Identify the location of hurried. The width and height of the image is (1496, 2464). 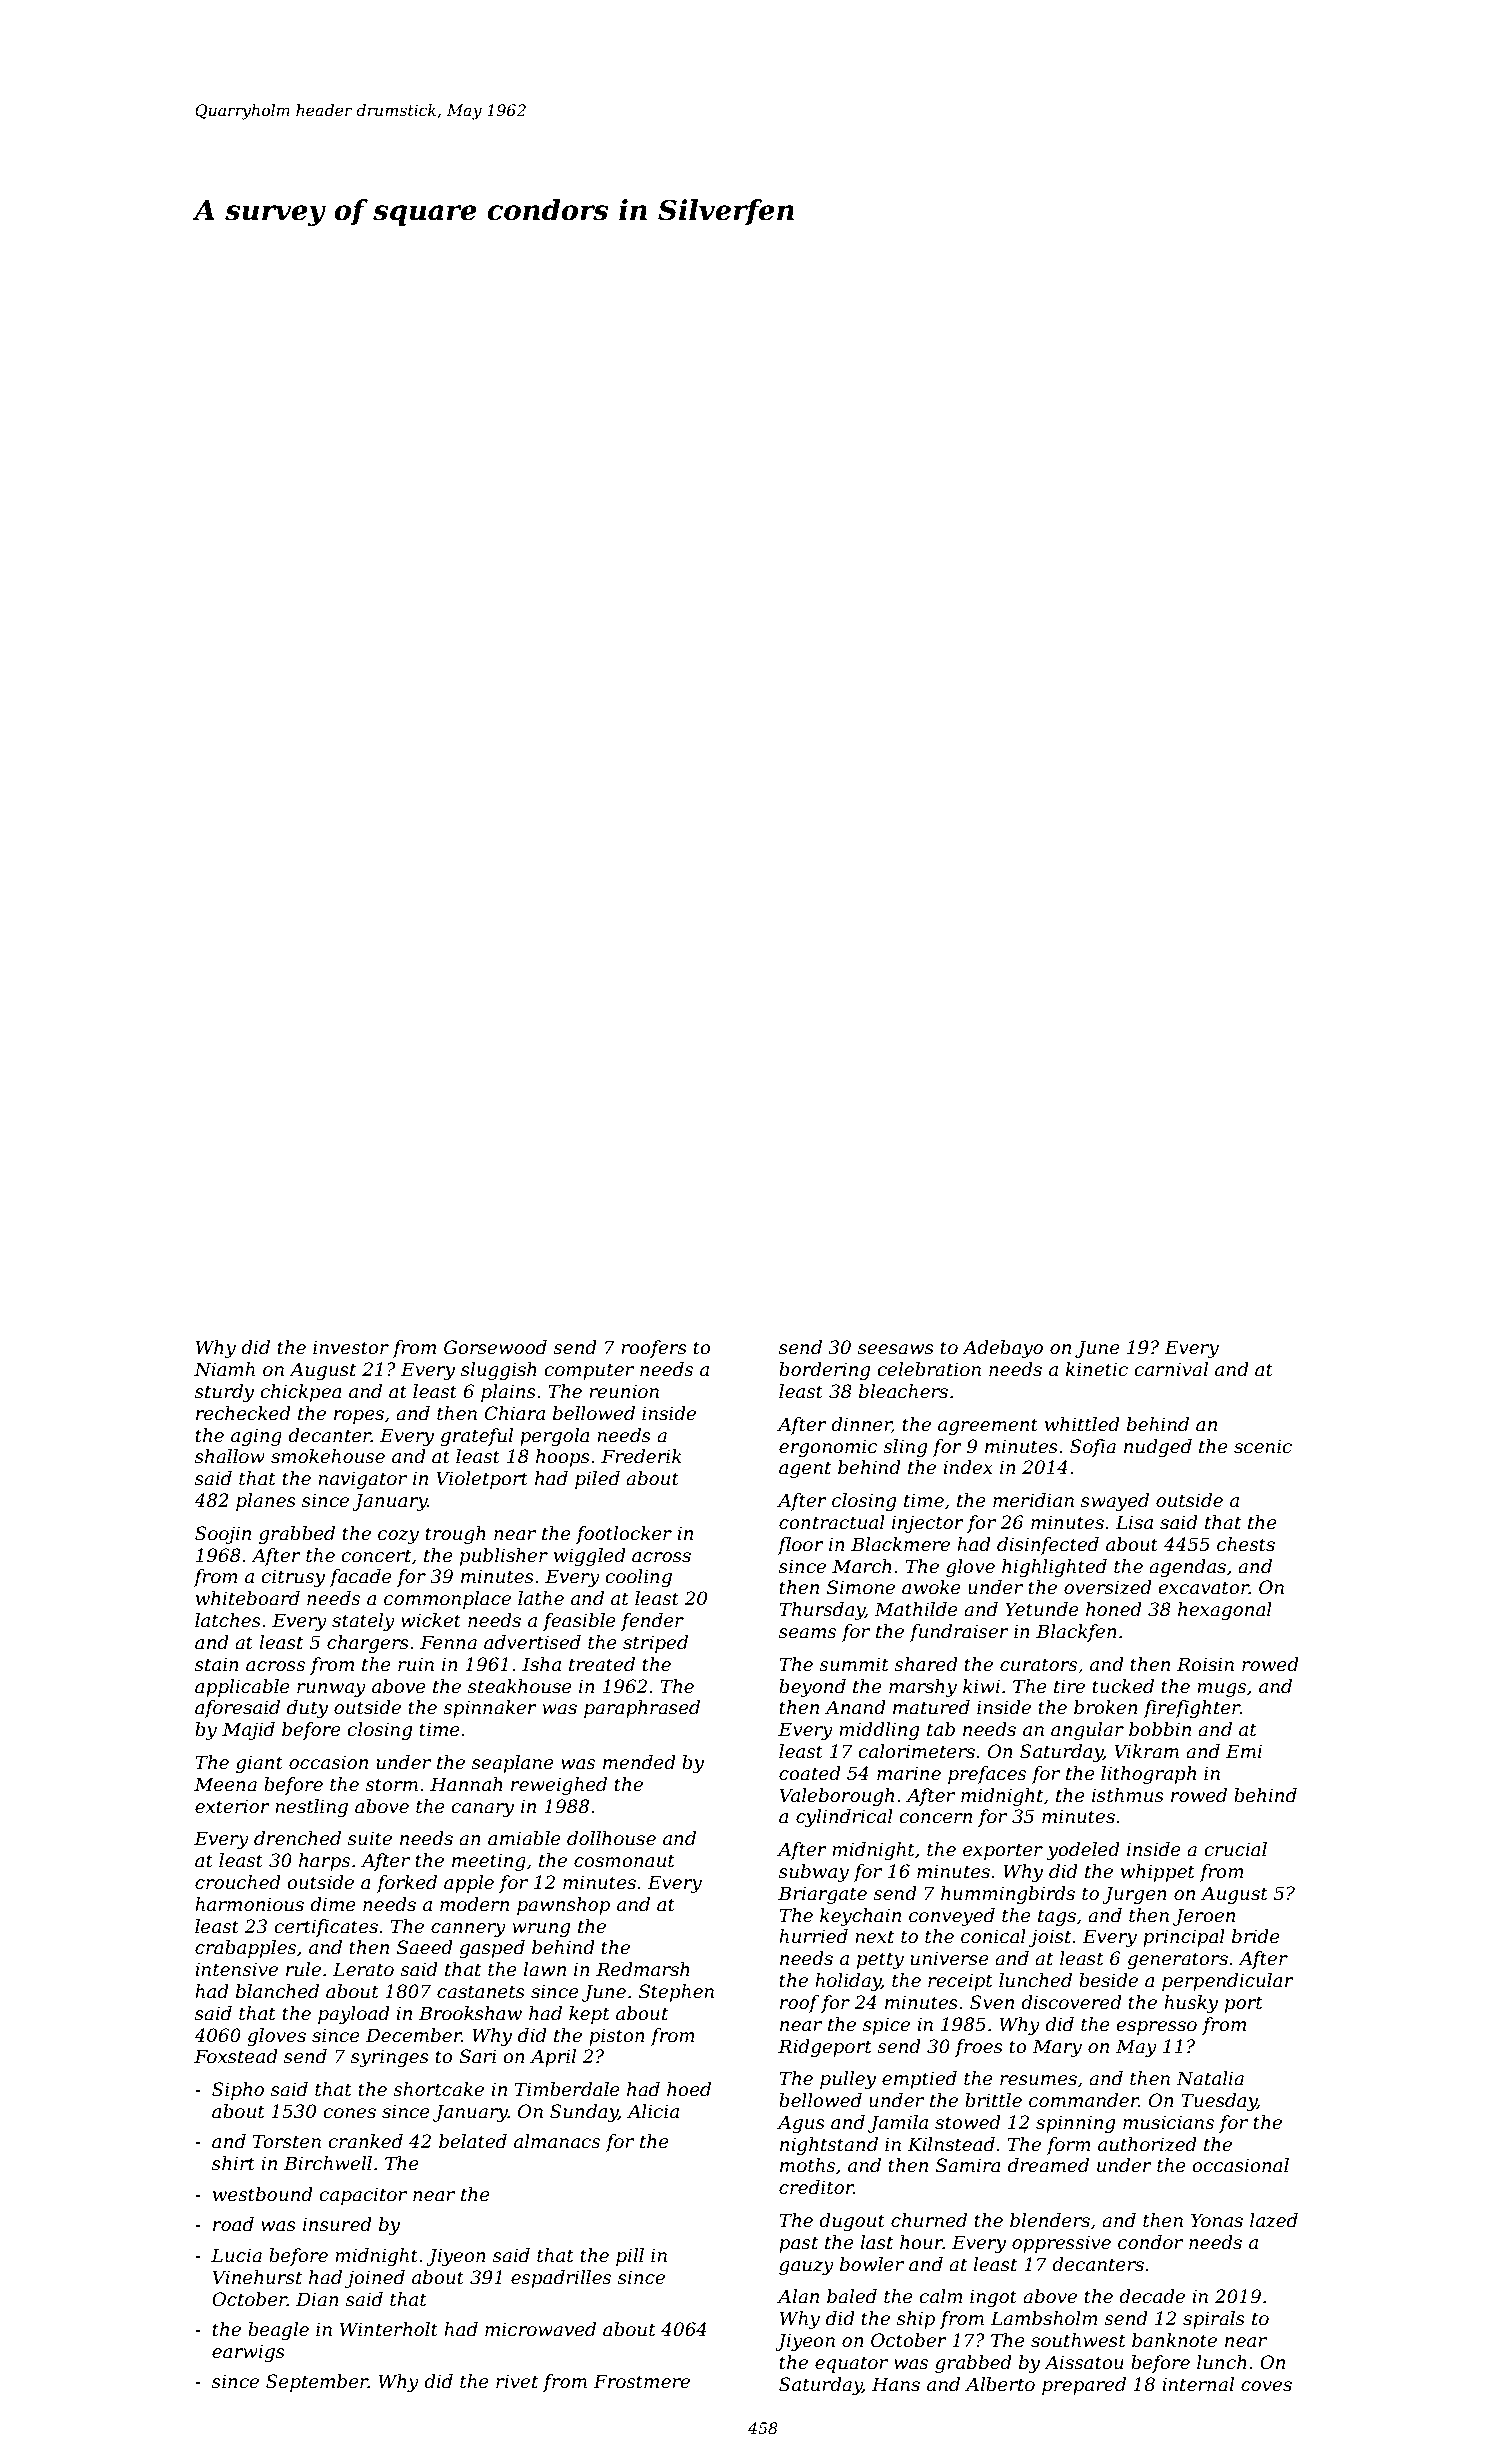
(813, 1936).
